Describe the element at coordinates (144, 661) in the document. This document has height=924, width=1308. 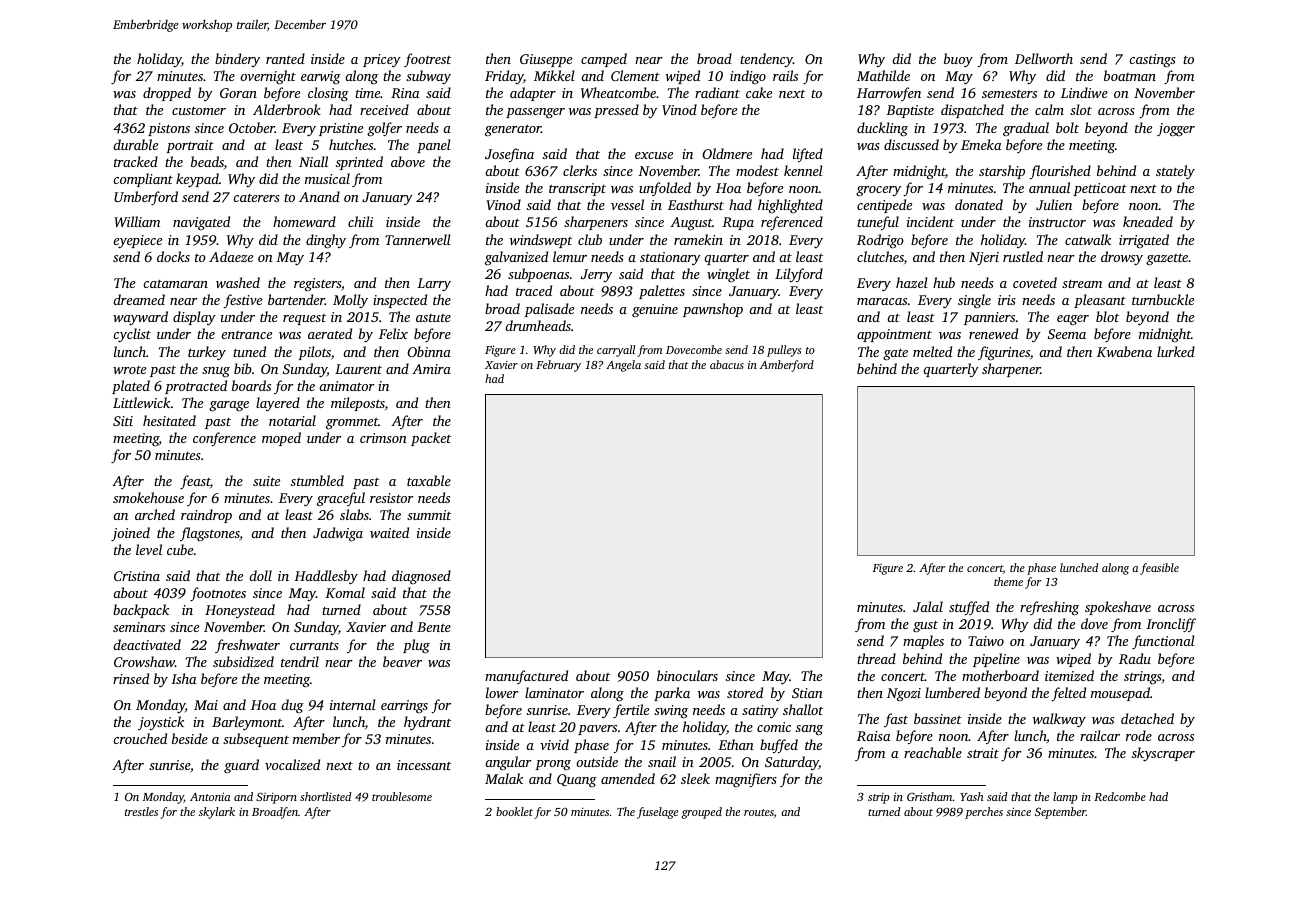
I see `Crowshaw` at that location.
